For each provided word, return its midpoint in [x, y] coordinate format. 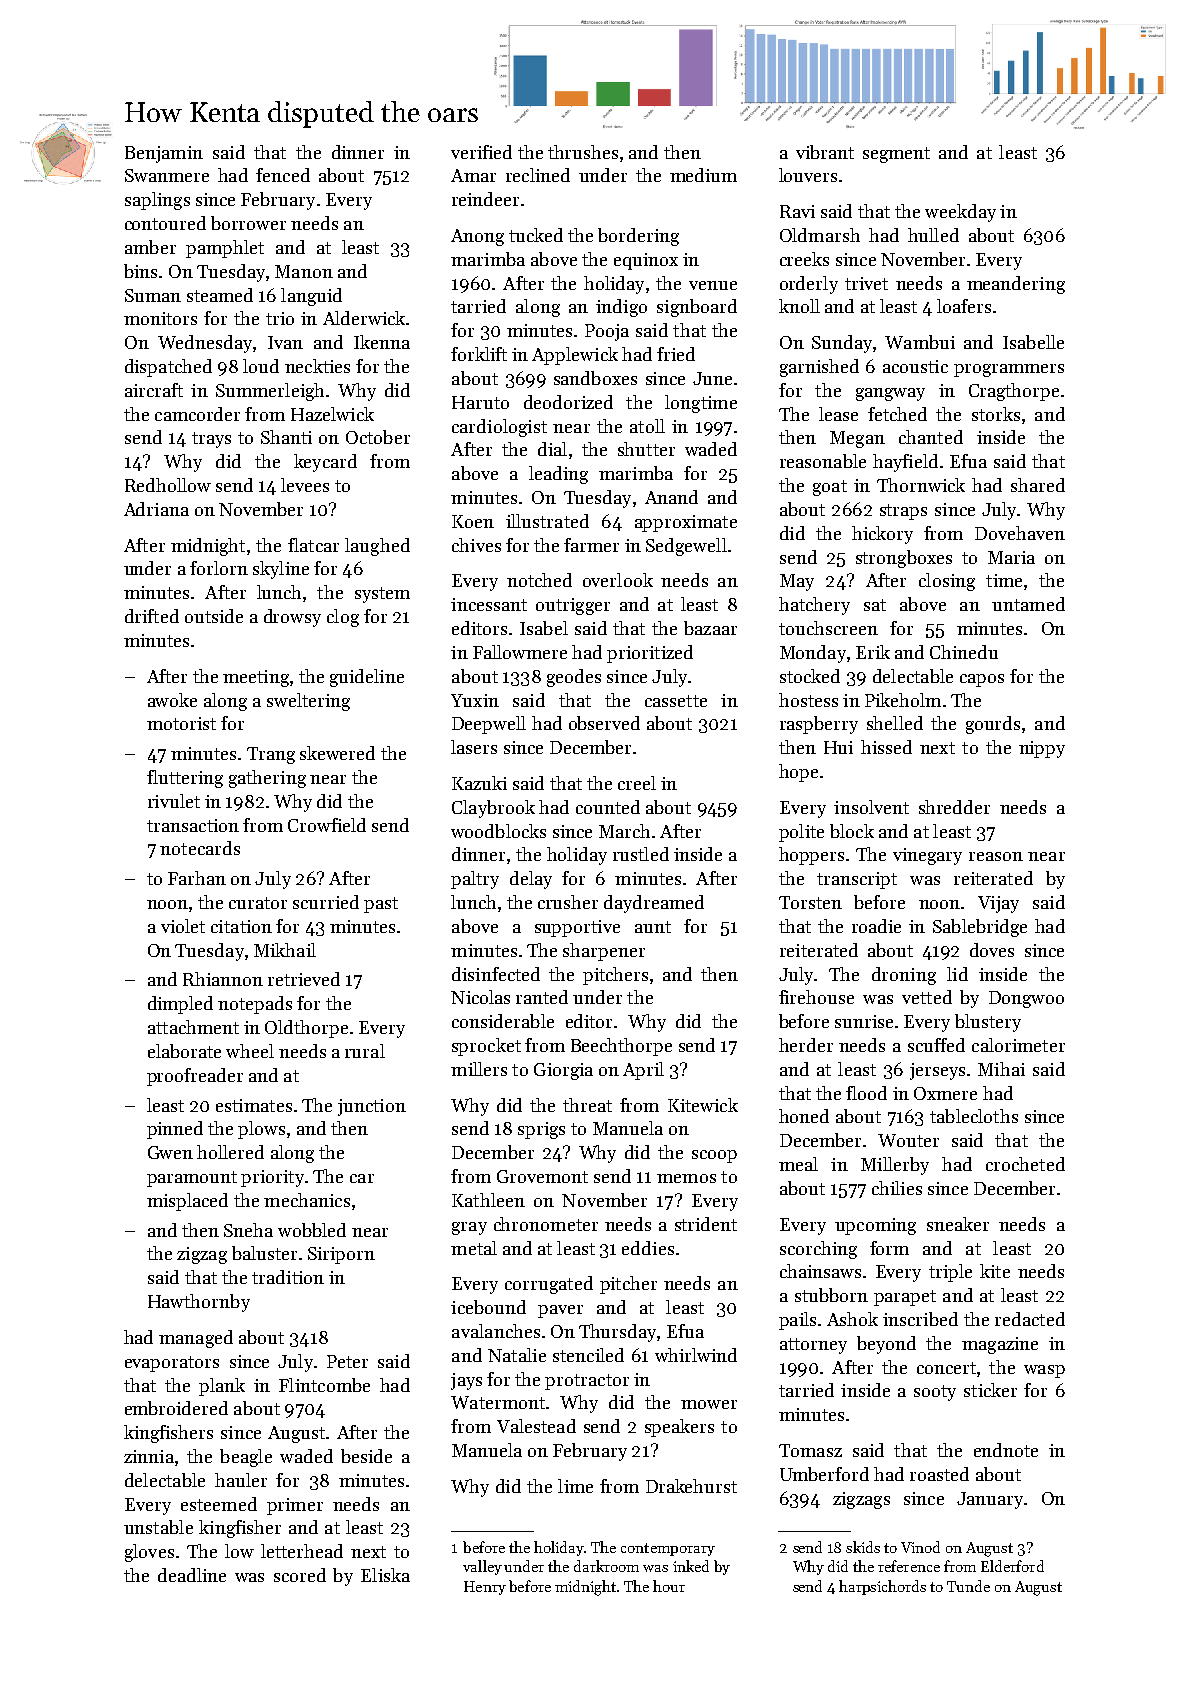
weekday [960, 213]
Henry [485, 1588]
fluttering [185, 779]
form [889, 1248]
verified [481, 152]
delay [531, 880]
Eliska [385, 1575]
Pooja [607, 332]
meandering [1016, 285]
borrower [248, 223]
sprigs [541, 1130]
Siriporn [341, 1255]
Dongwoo [1026, 999]
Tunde [968, 1586]
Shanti [286, 437]
